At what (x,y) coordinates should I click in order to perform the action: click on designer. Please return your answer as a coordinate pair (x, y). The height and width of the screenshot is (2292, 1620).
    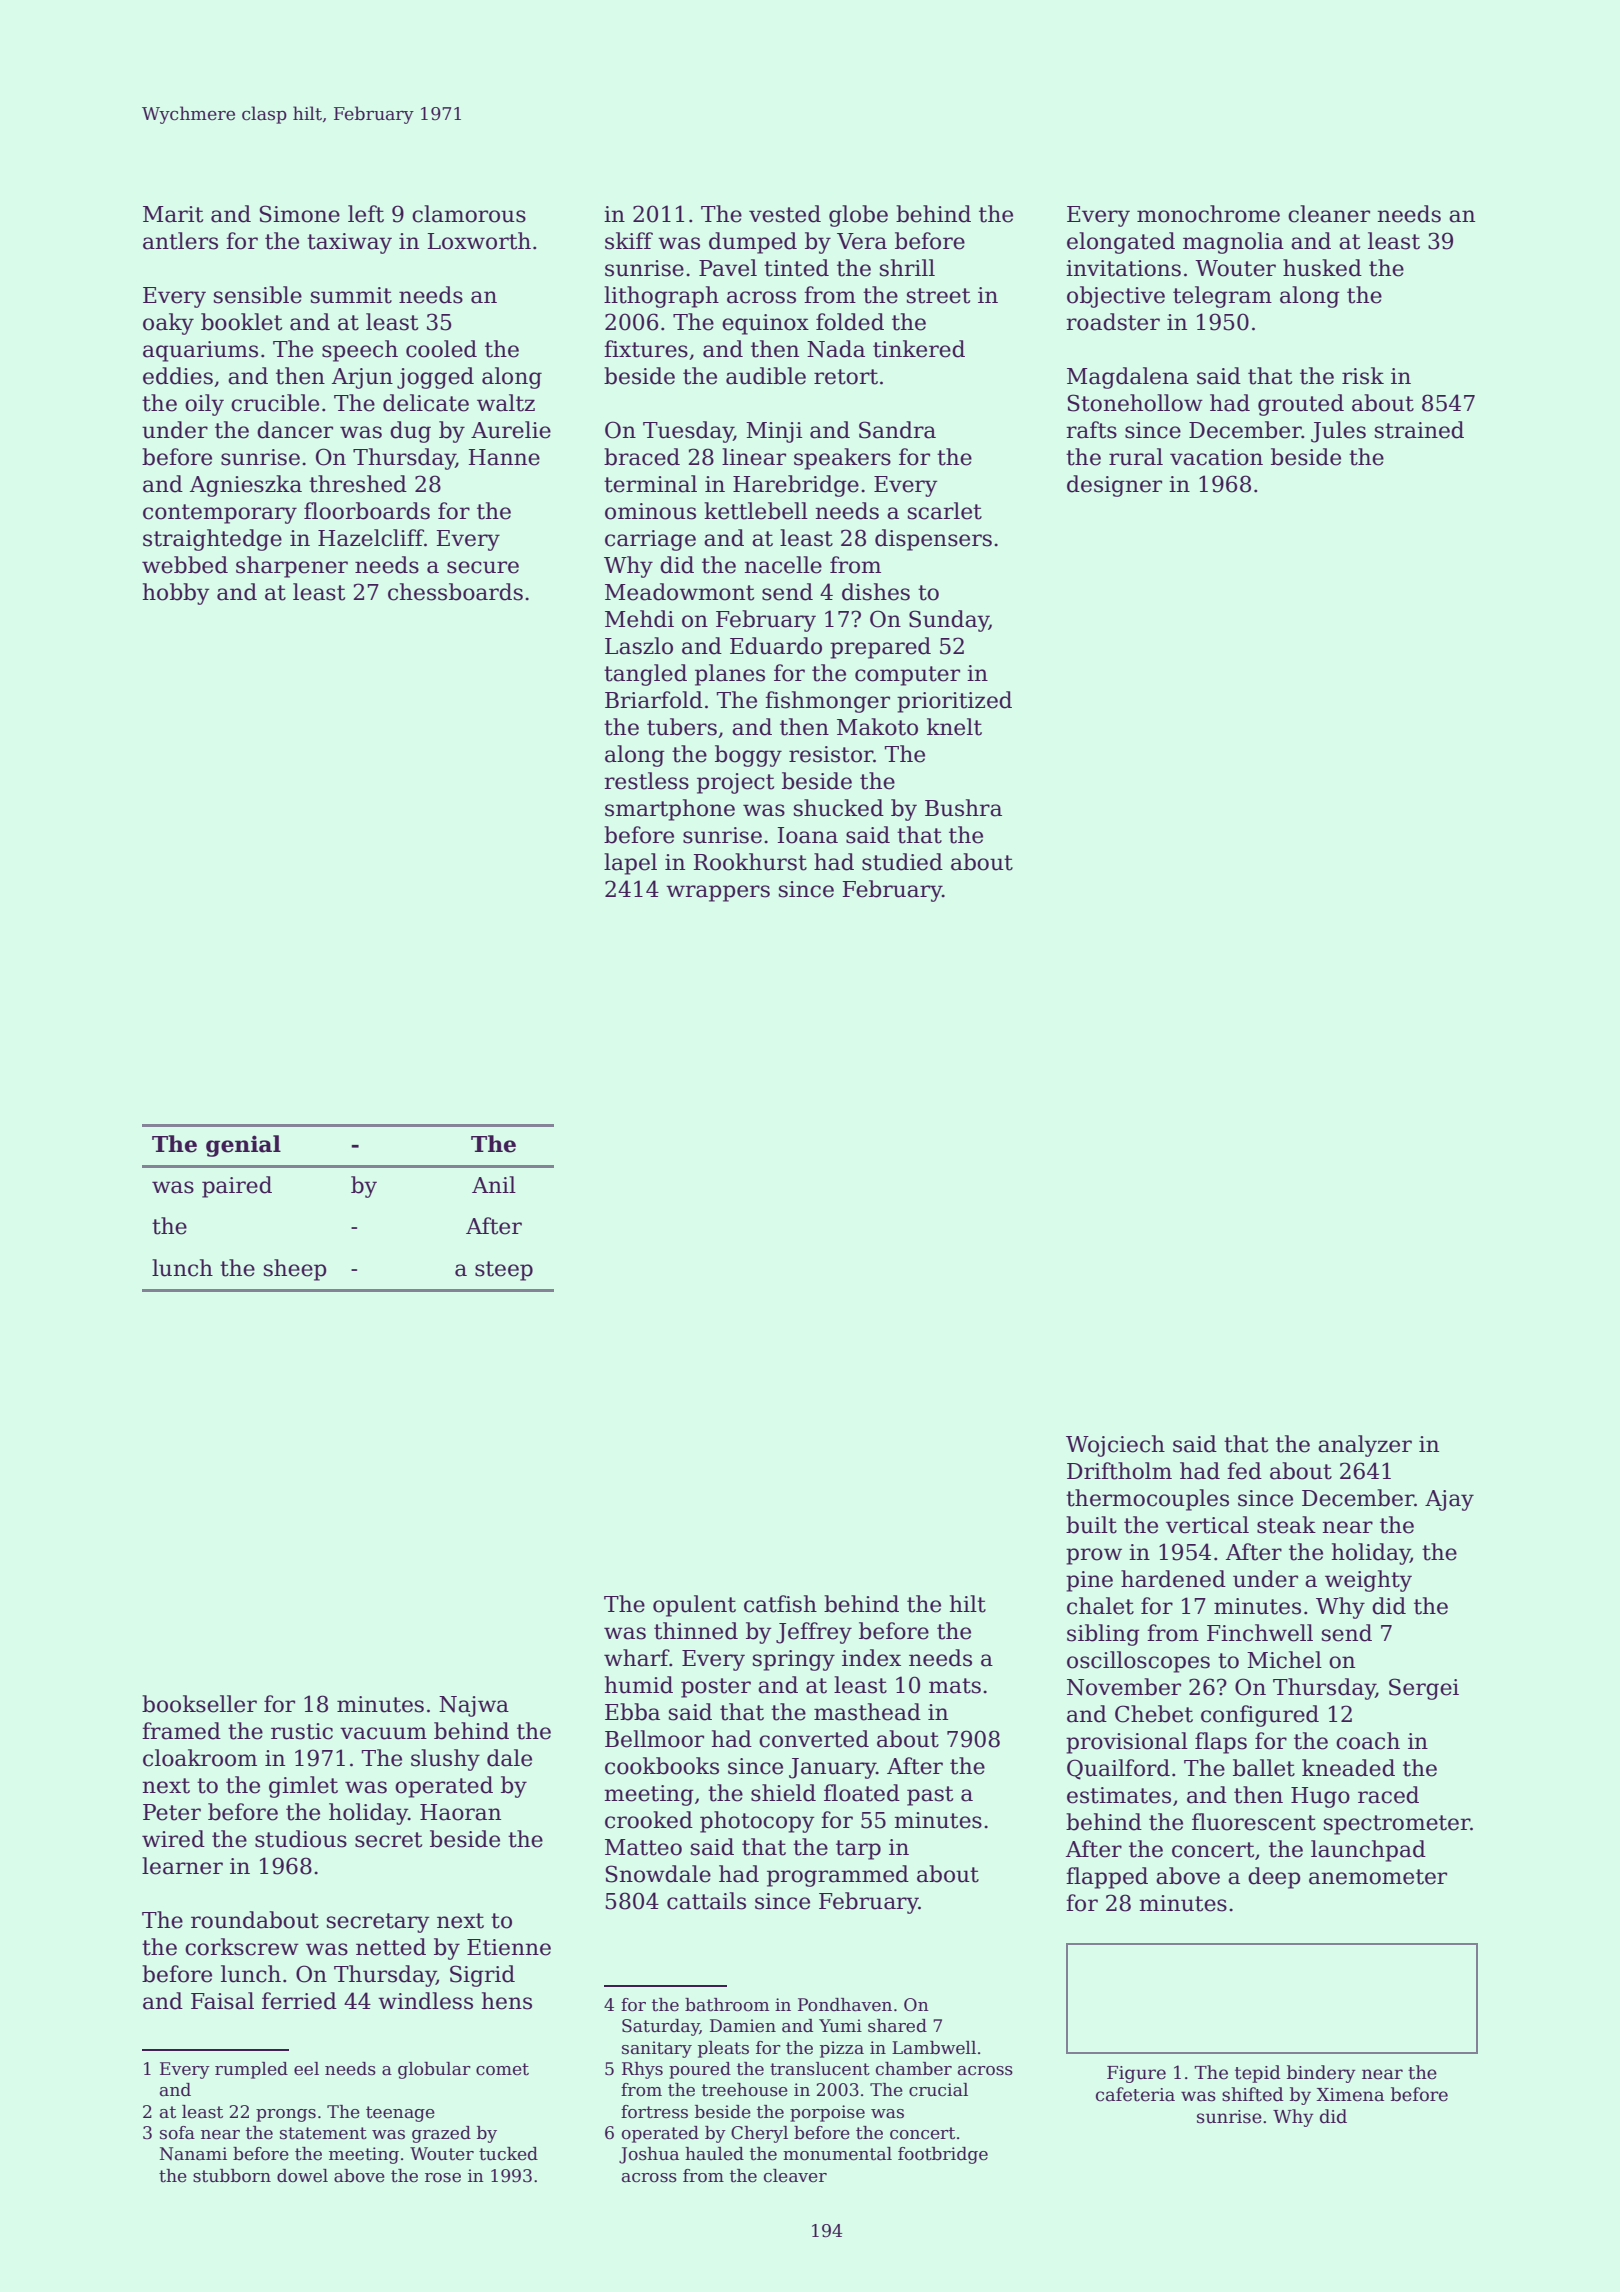
    Looking at the image, I should click on (1114, 486).
